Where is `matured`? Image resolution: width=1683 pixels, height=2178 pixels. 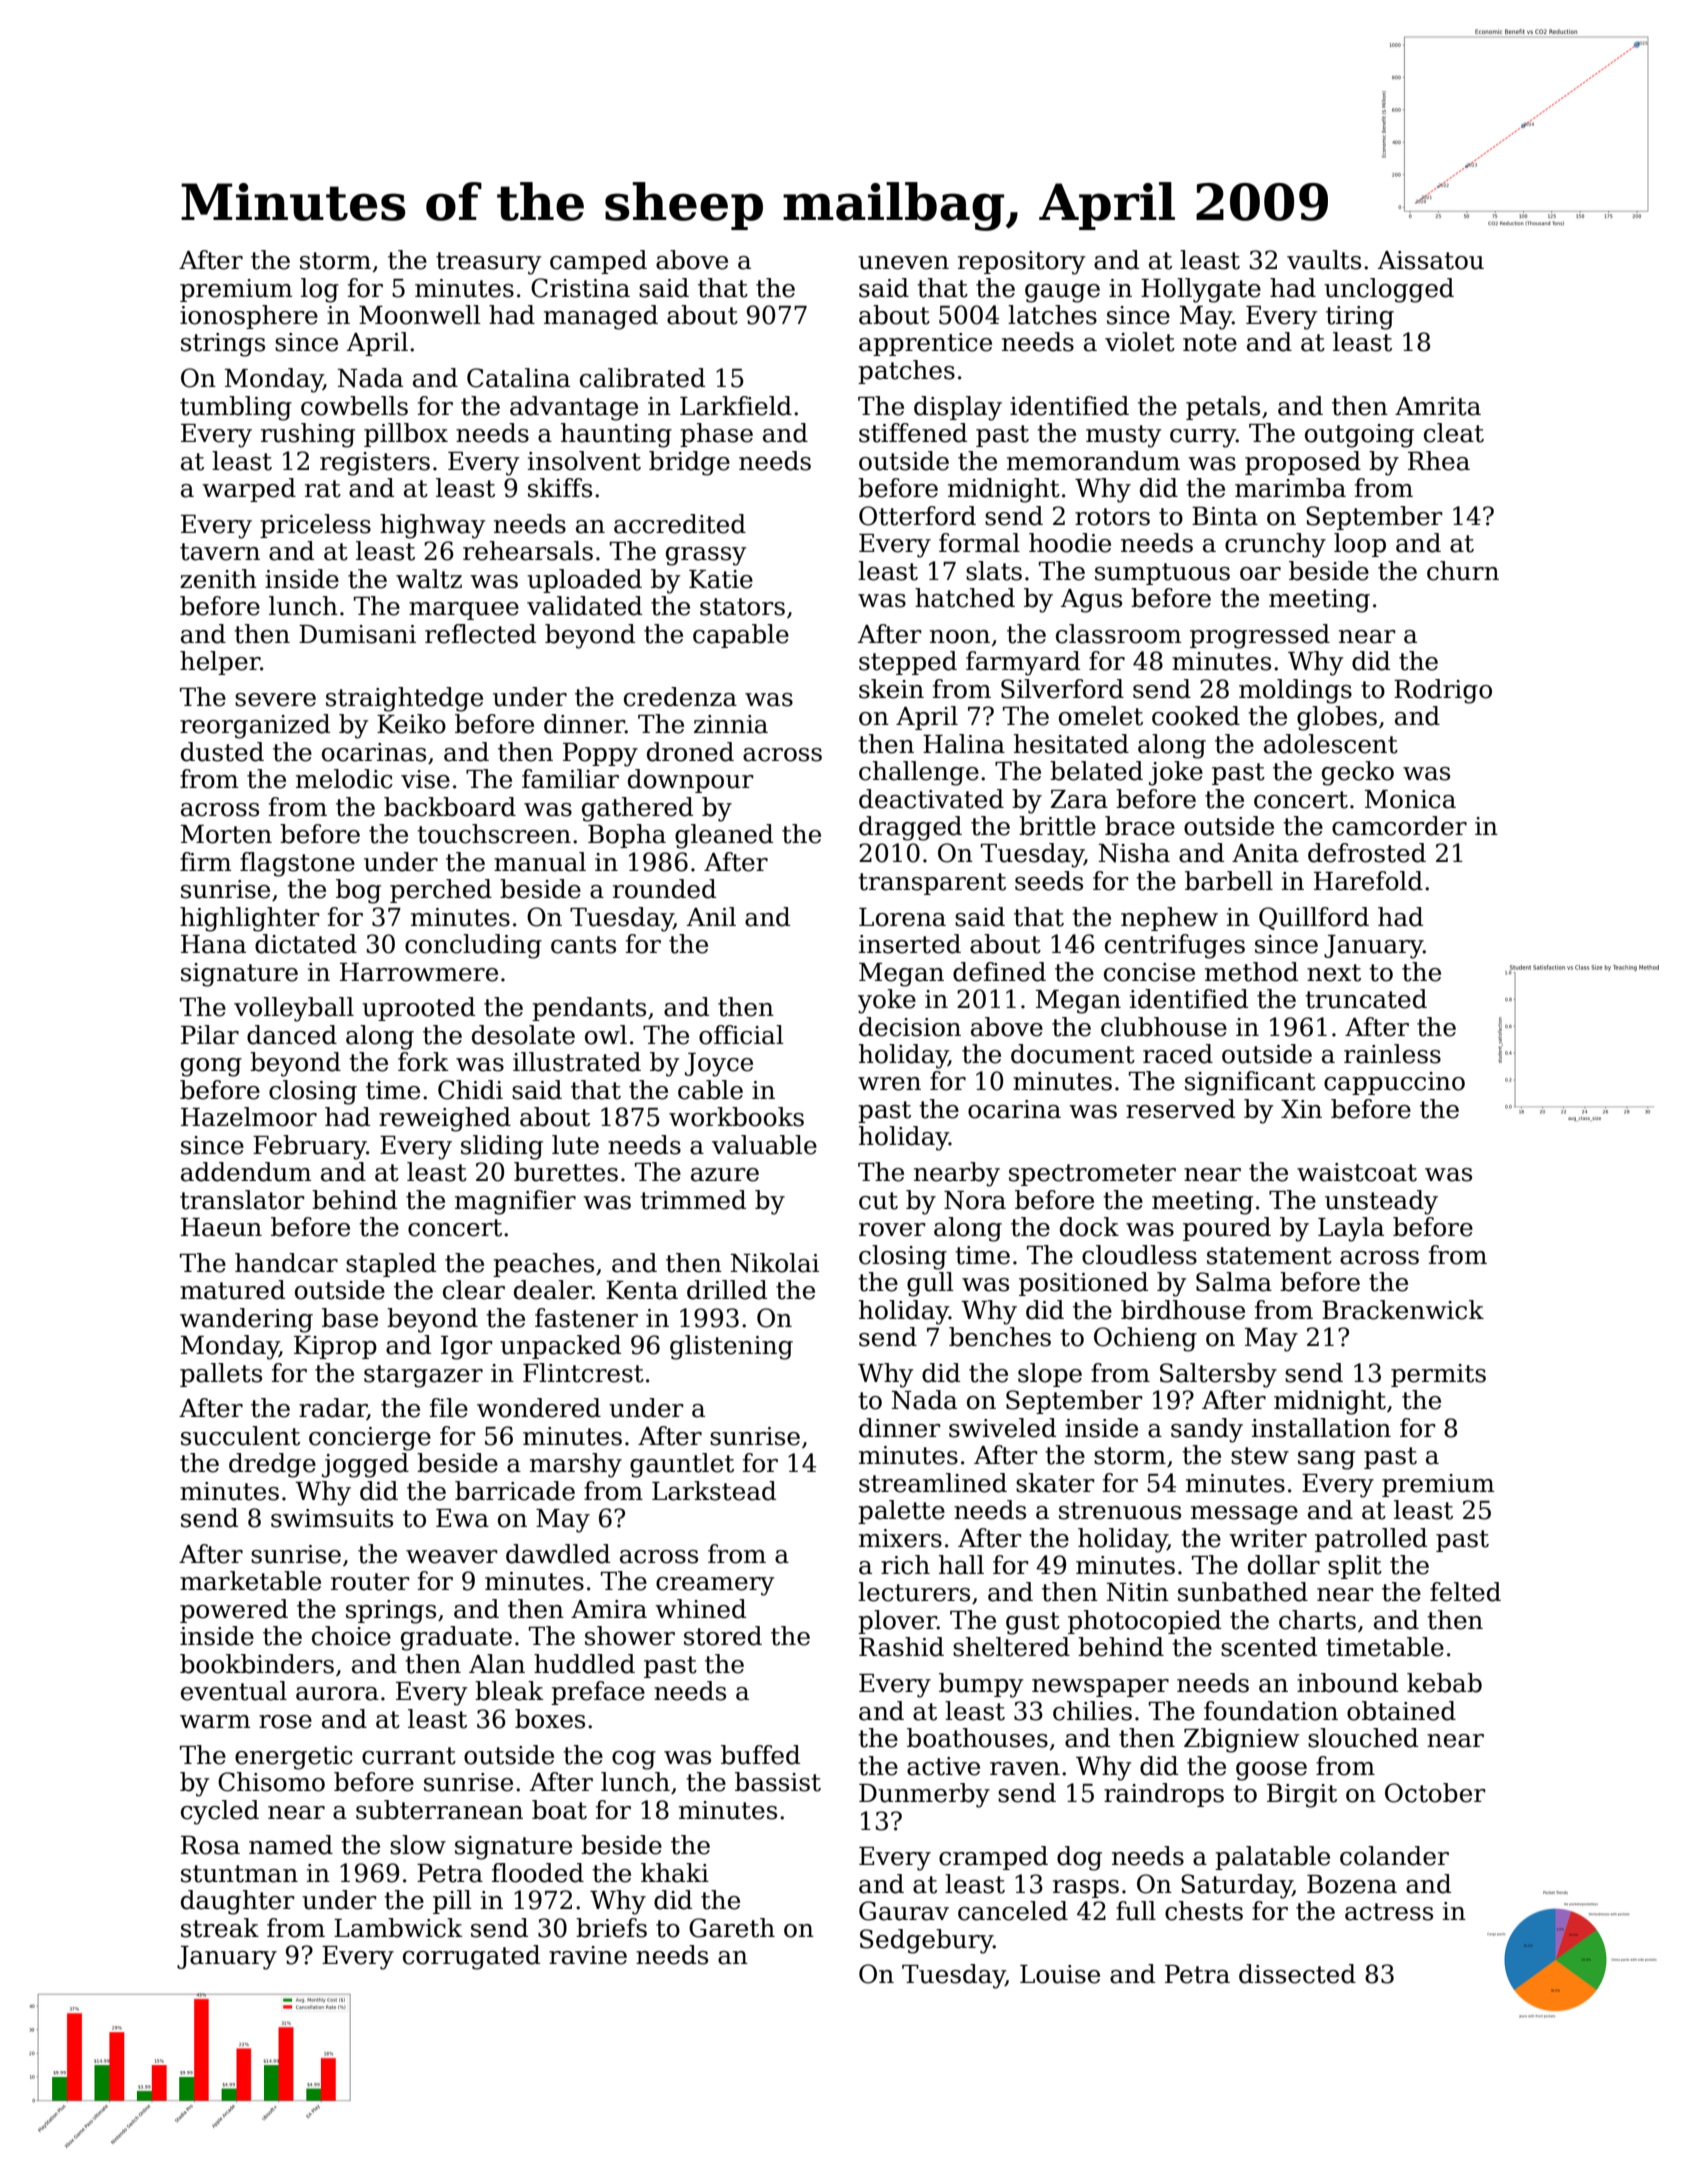
matured is located at coordinates (232, 1290).
